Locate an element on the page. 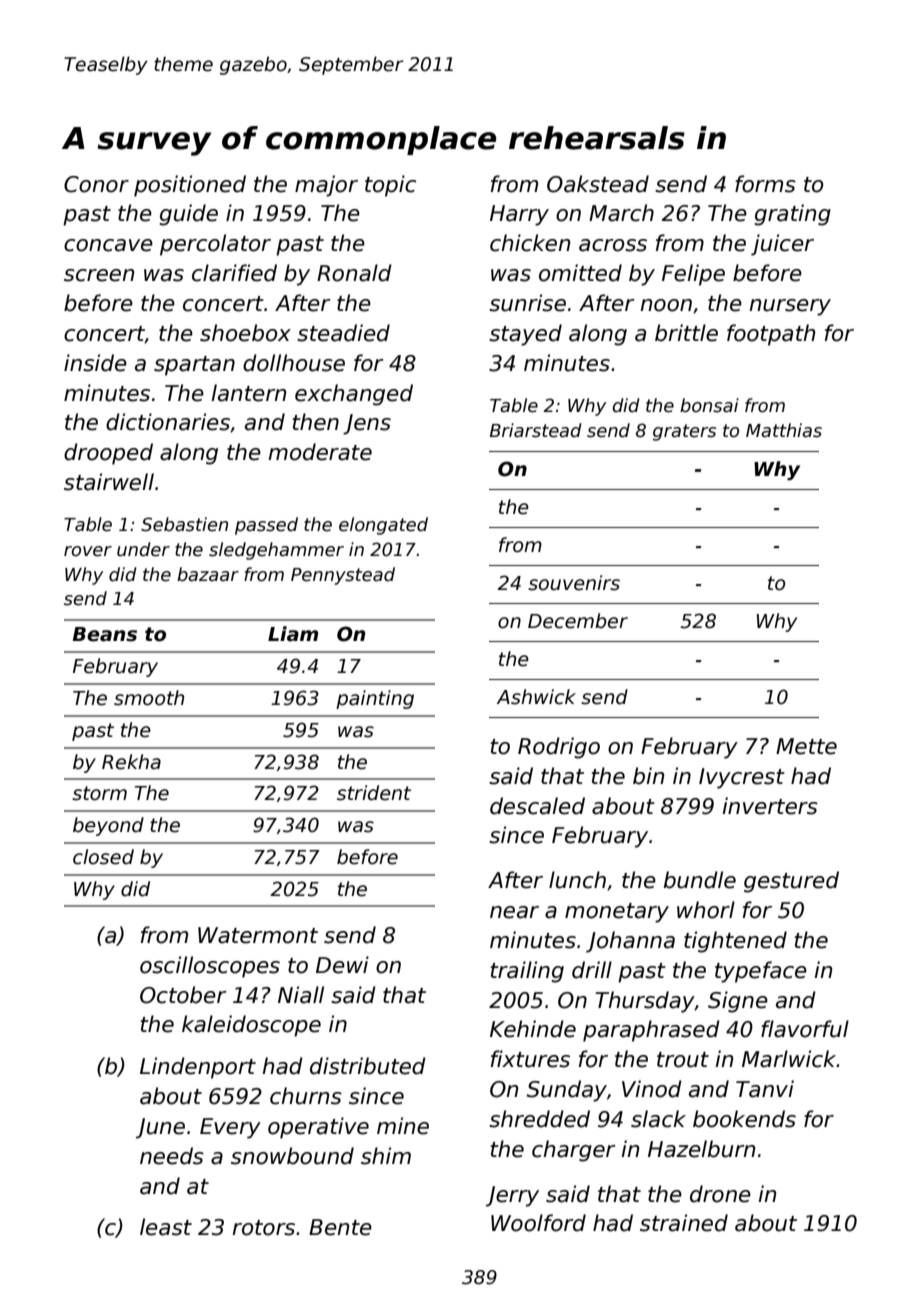 The image size is (924, 1311). June is located at coordinates (160, 1128).
